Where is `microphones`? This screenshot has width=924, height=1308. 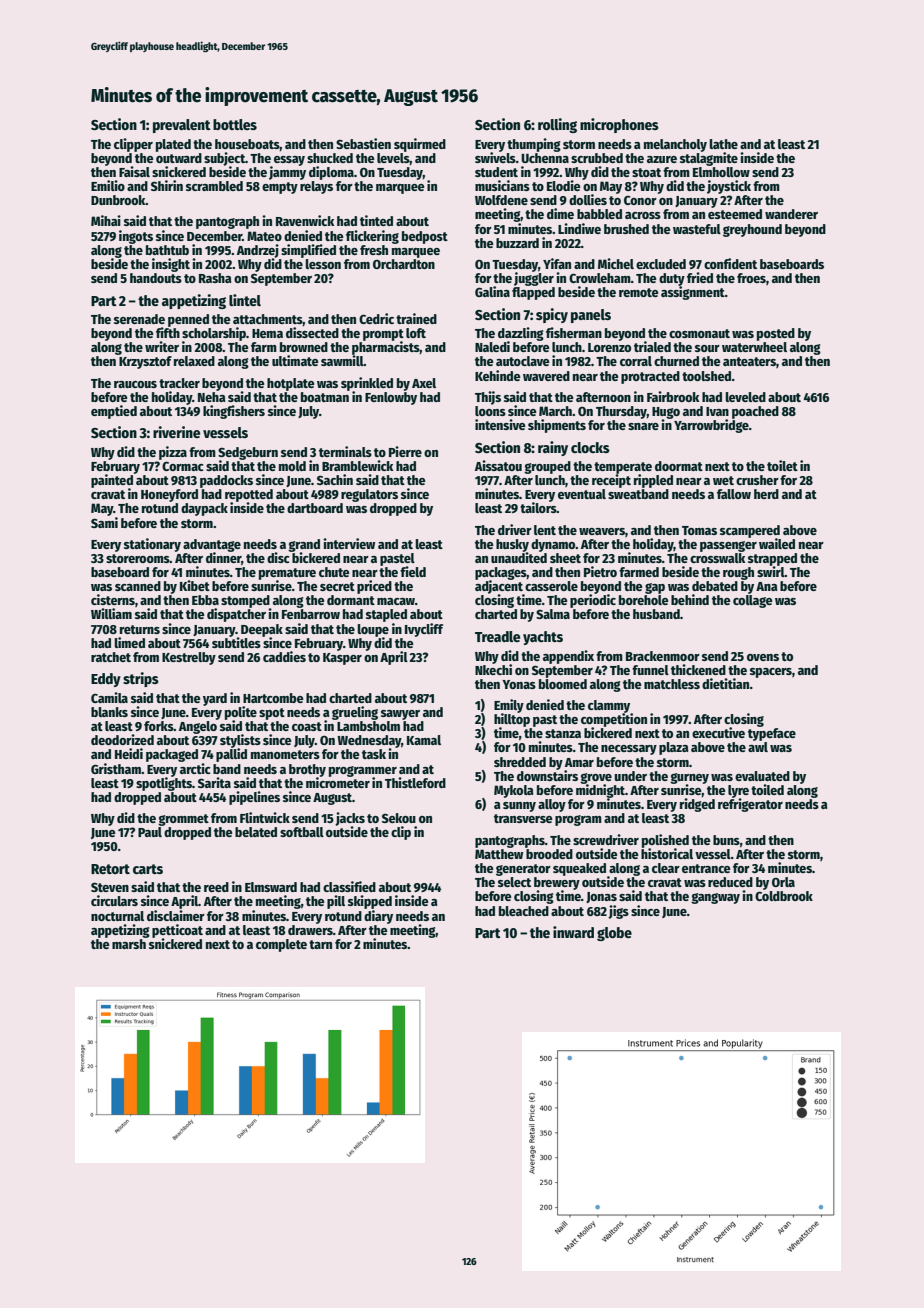
microphones is located at coordinates (619, 125).
